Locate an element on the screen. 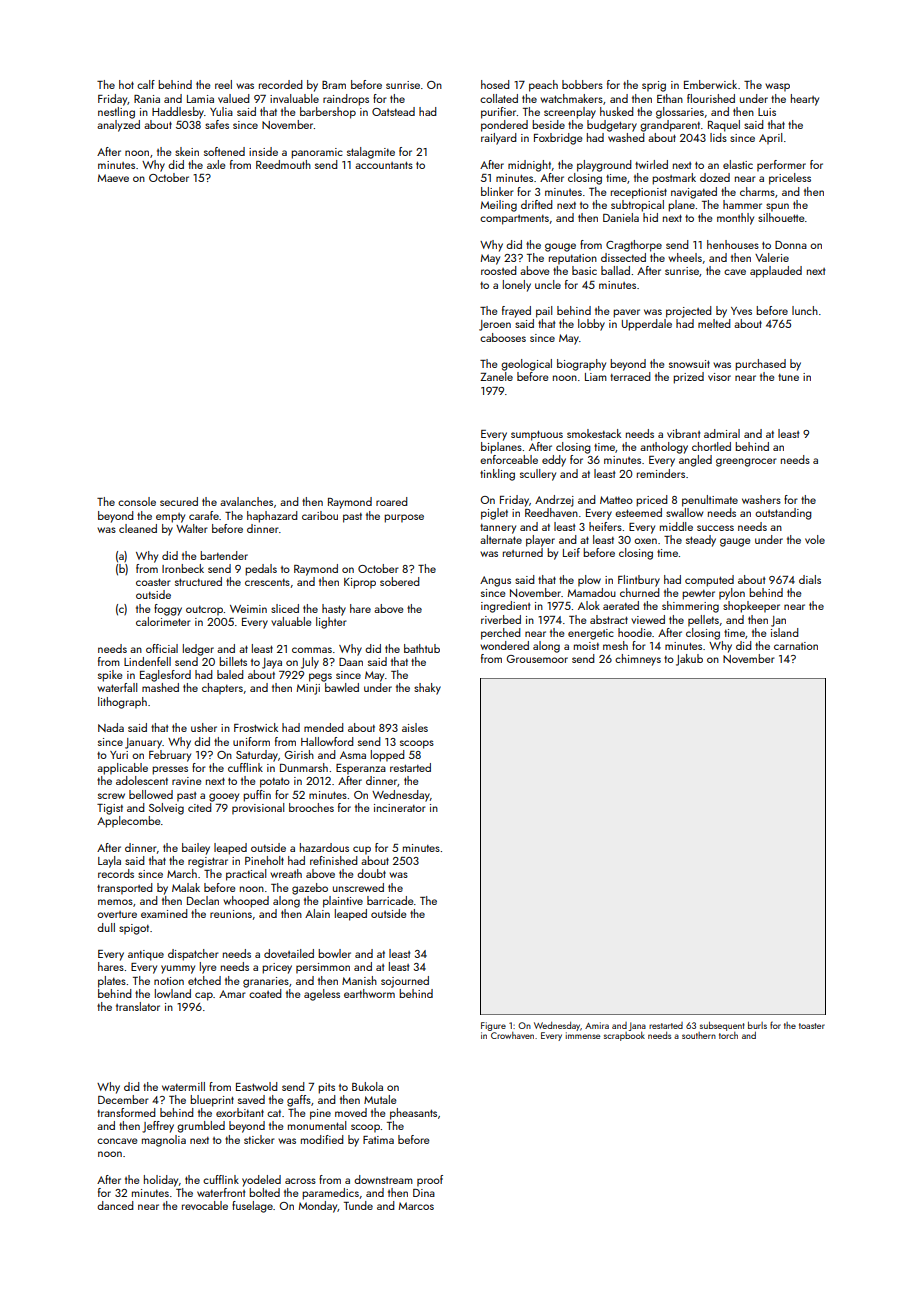  Maeve is located at coordinates (113, 178).
